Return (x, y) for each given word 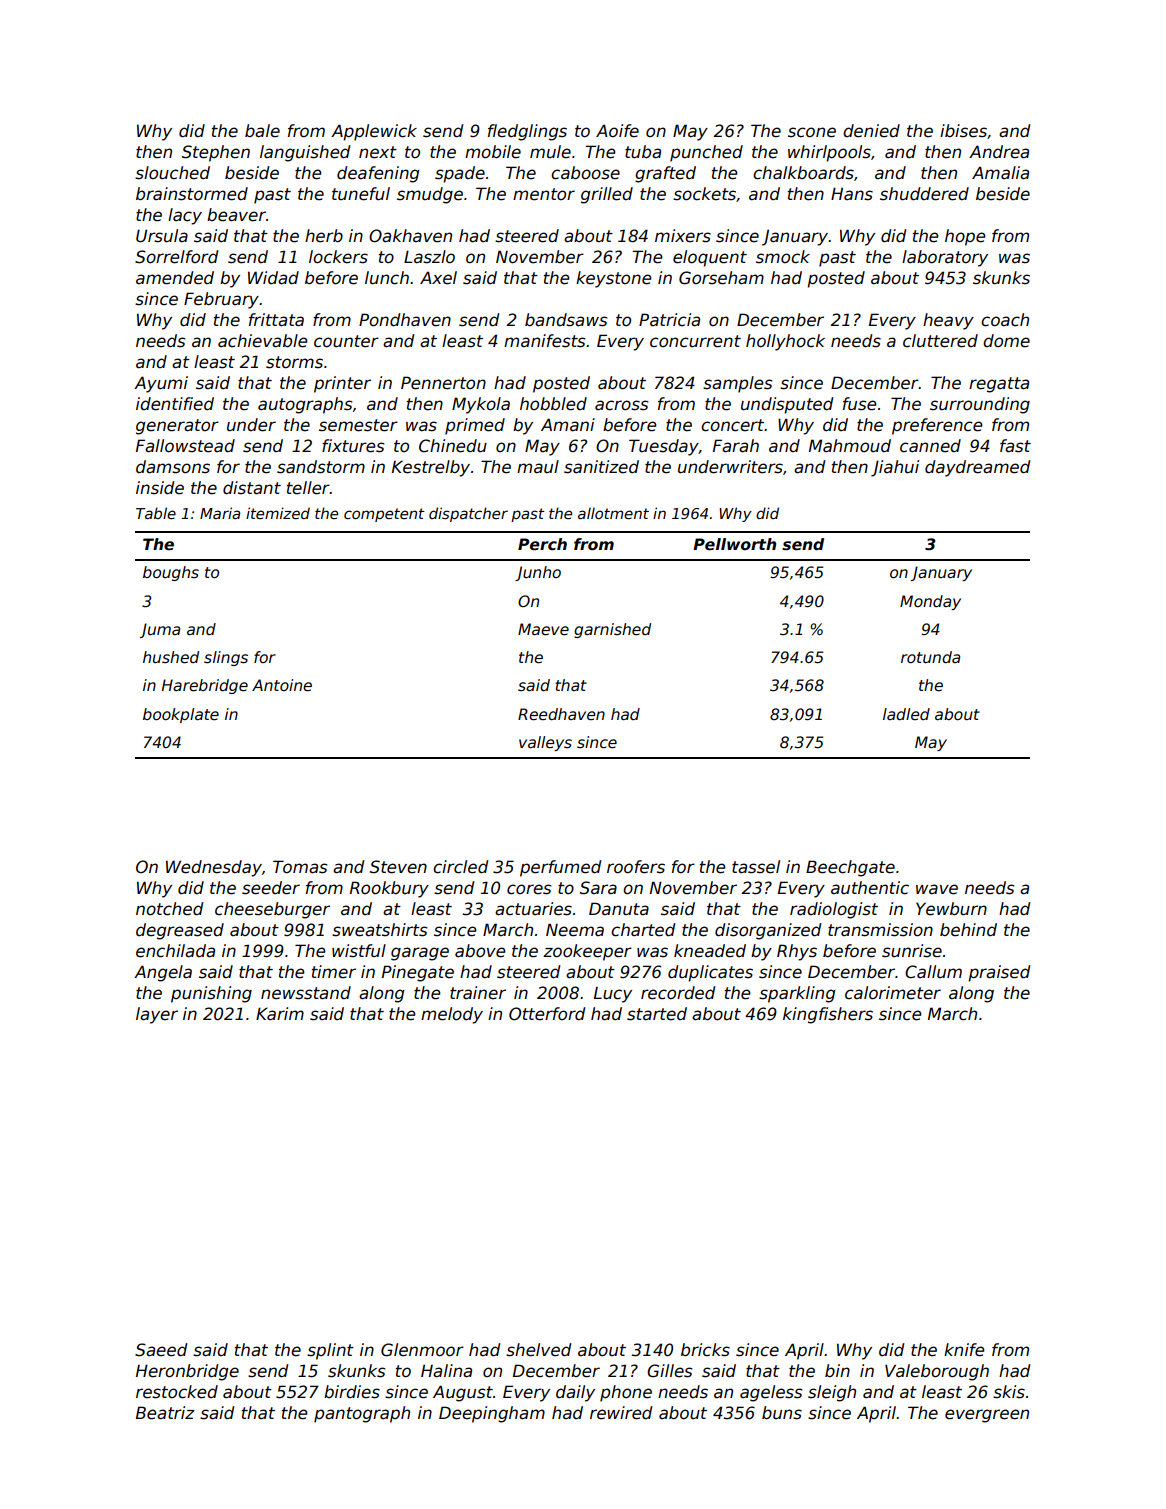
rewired (621, 1413)
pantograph (362, 1414)
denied (871, 131)
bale (262, 131)
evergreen (987, 1416)
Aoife (617, 131)
